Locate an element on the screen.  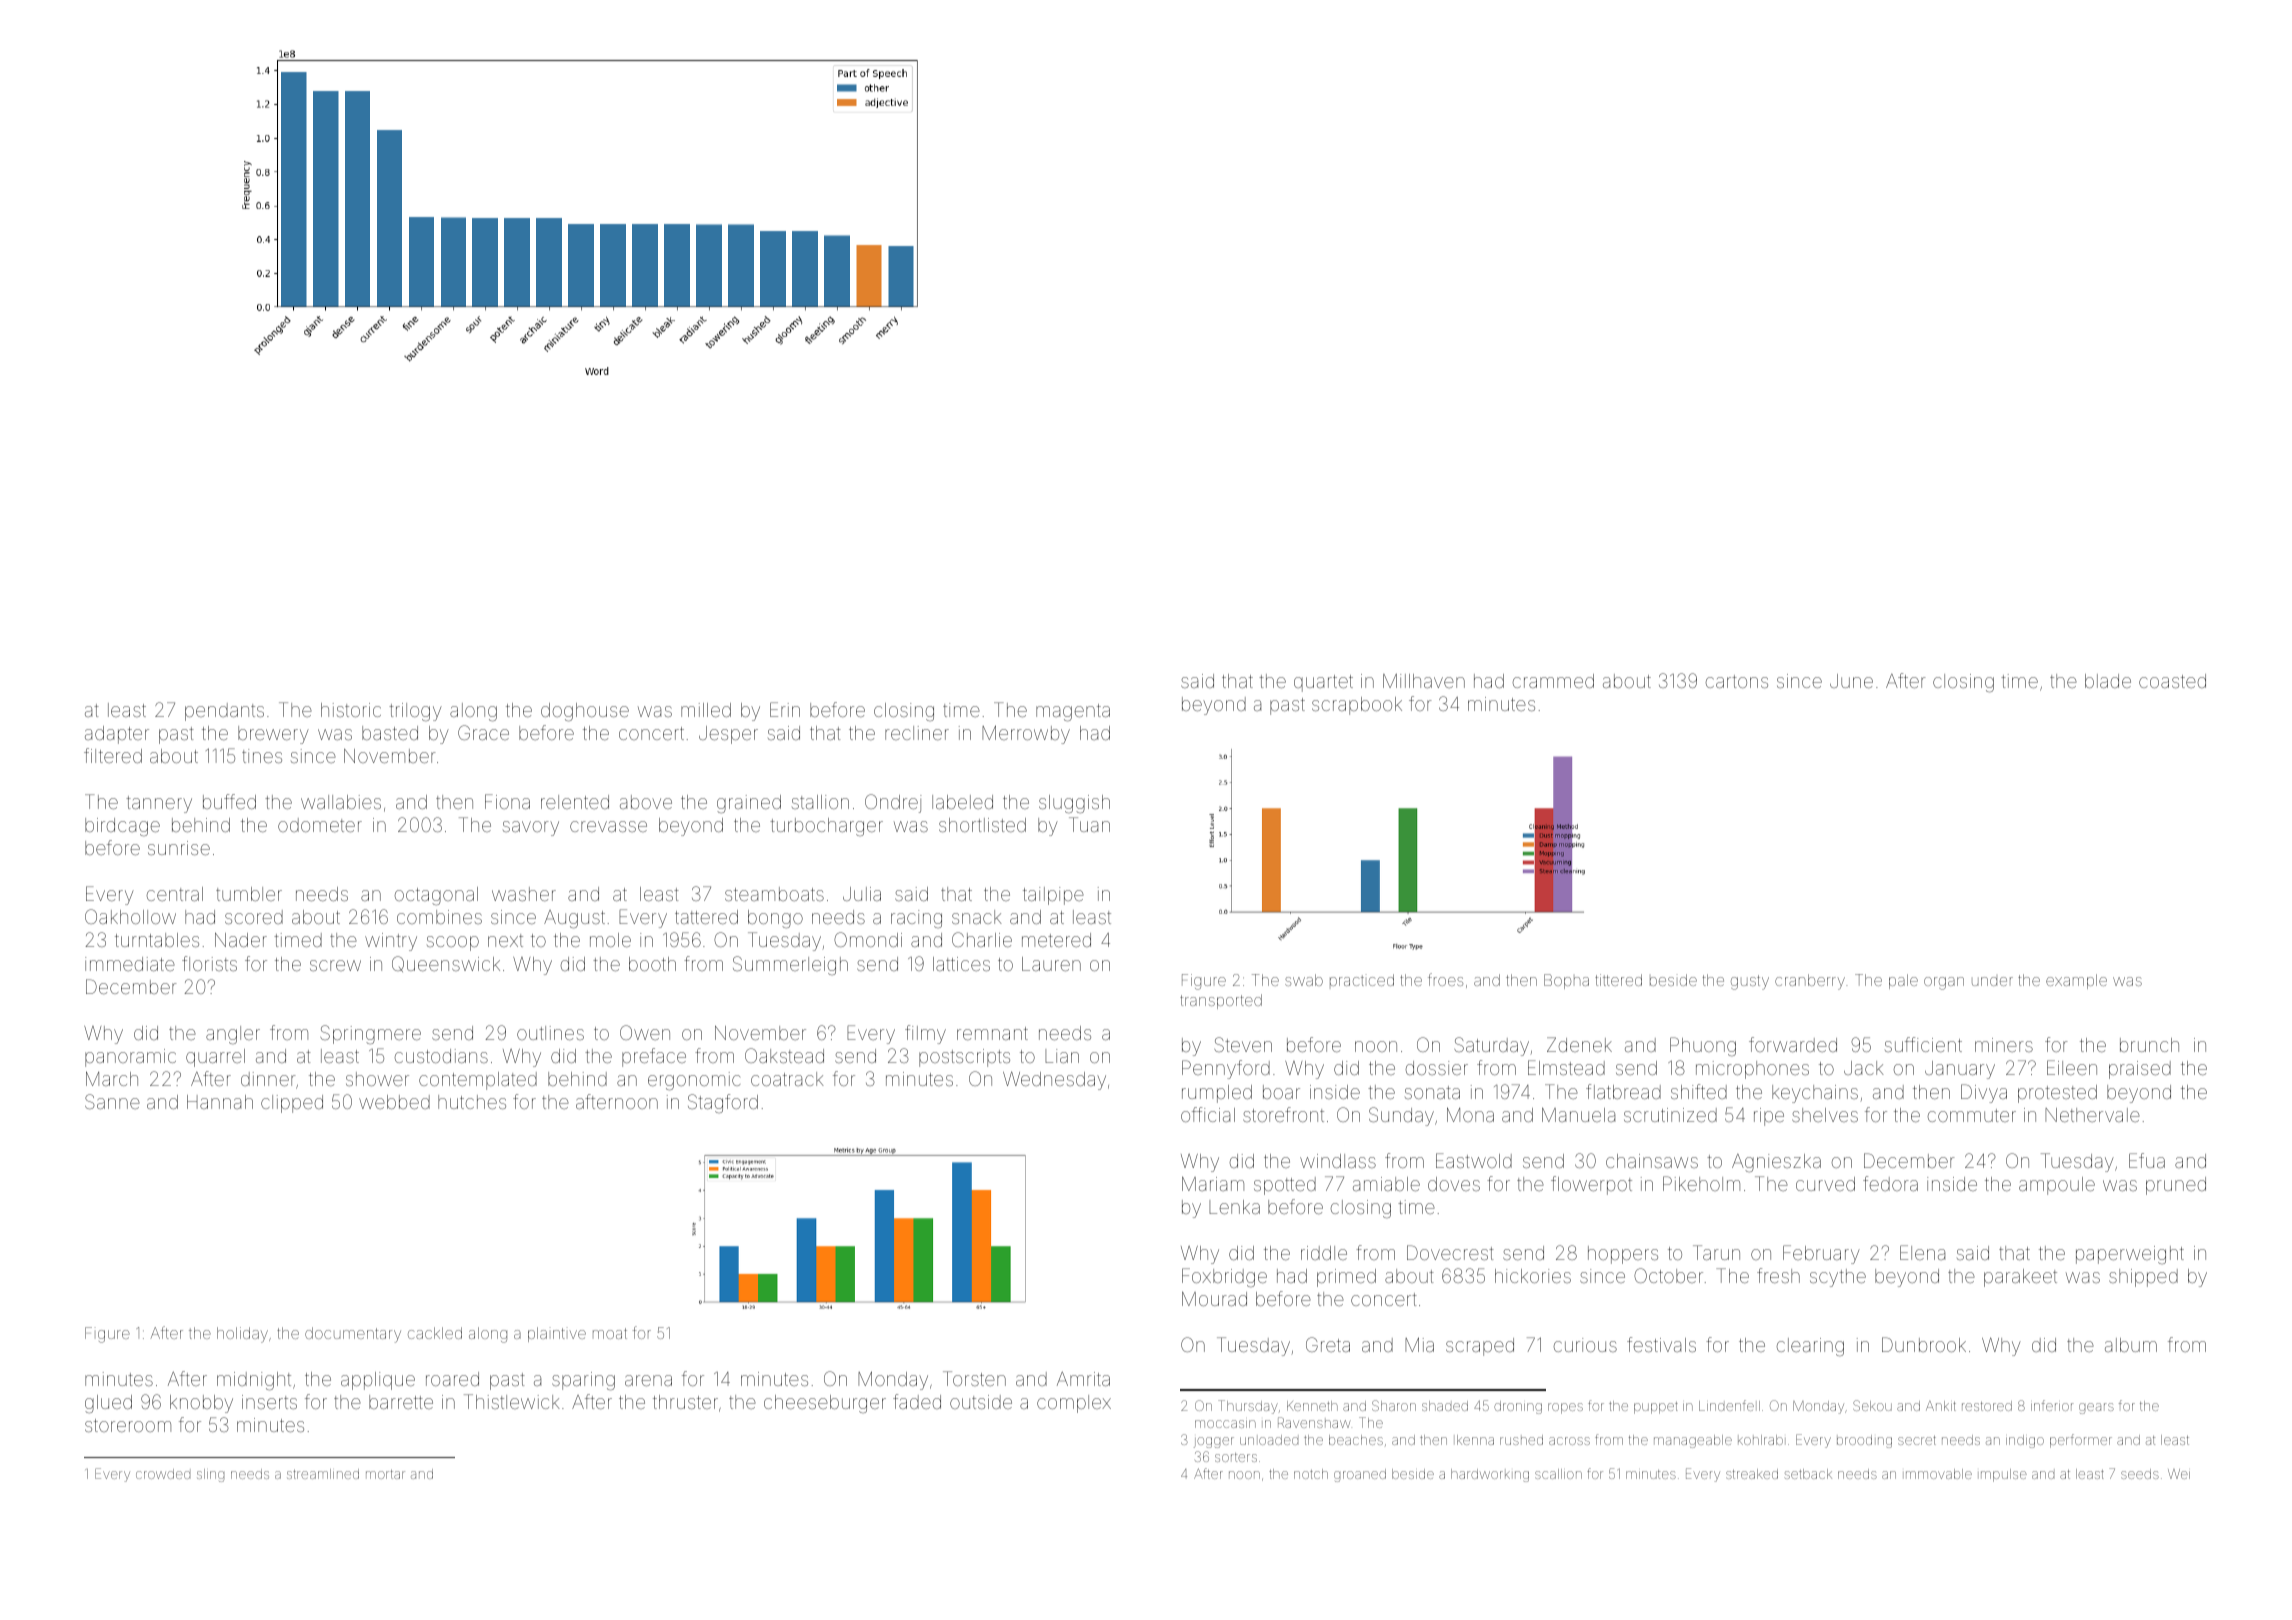
notch is located at coordinates (1311, 1474).
